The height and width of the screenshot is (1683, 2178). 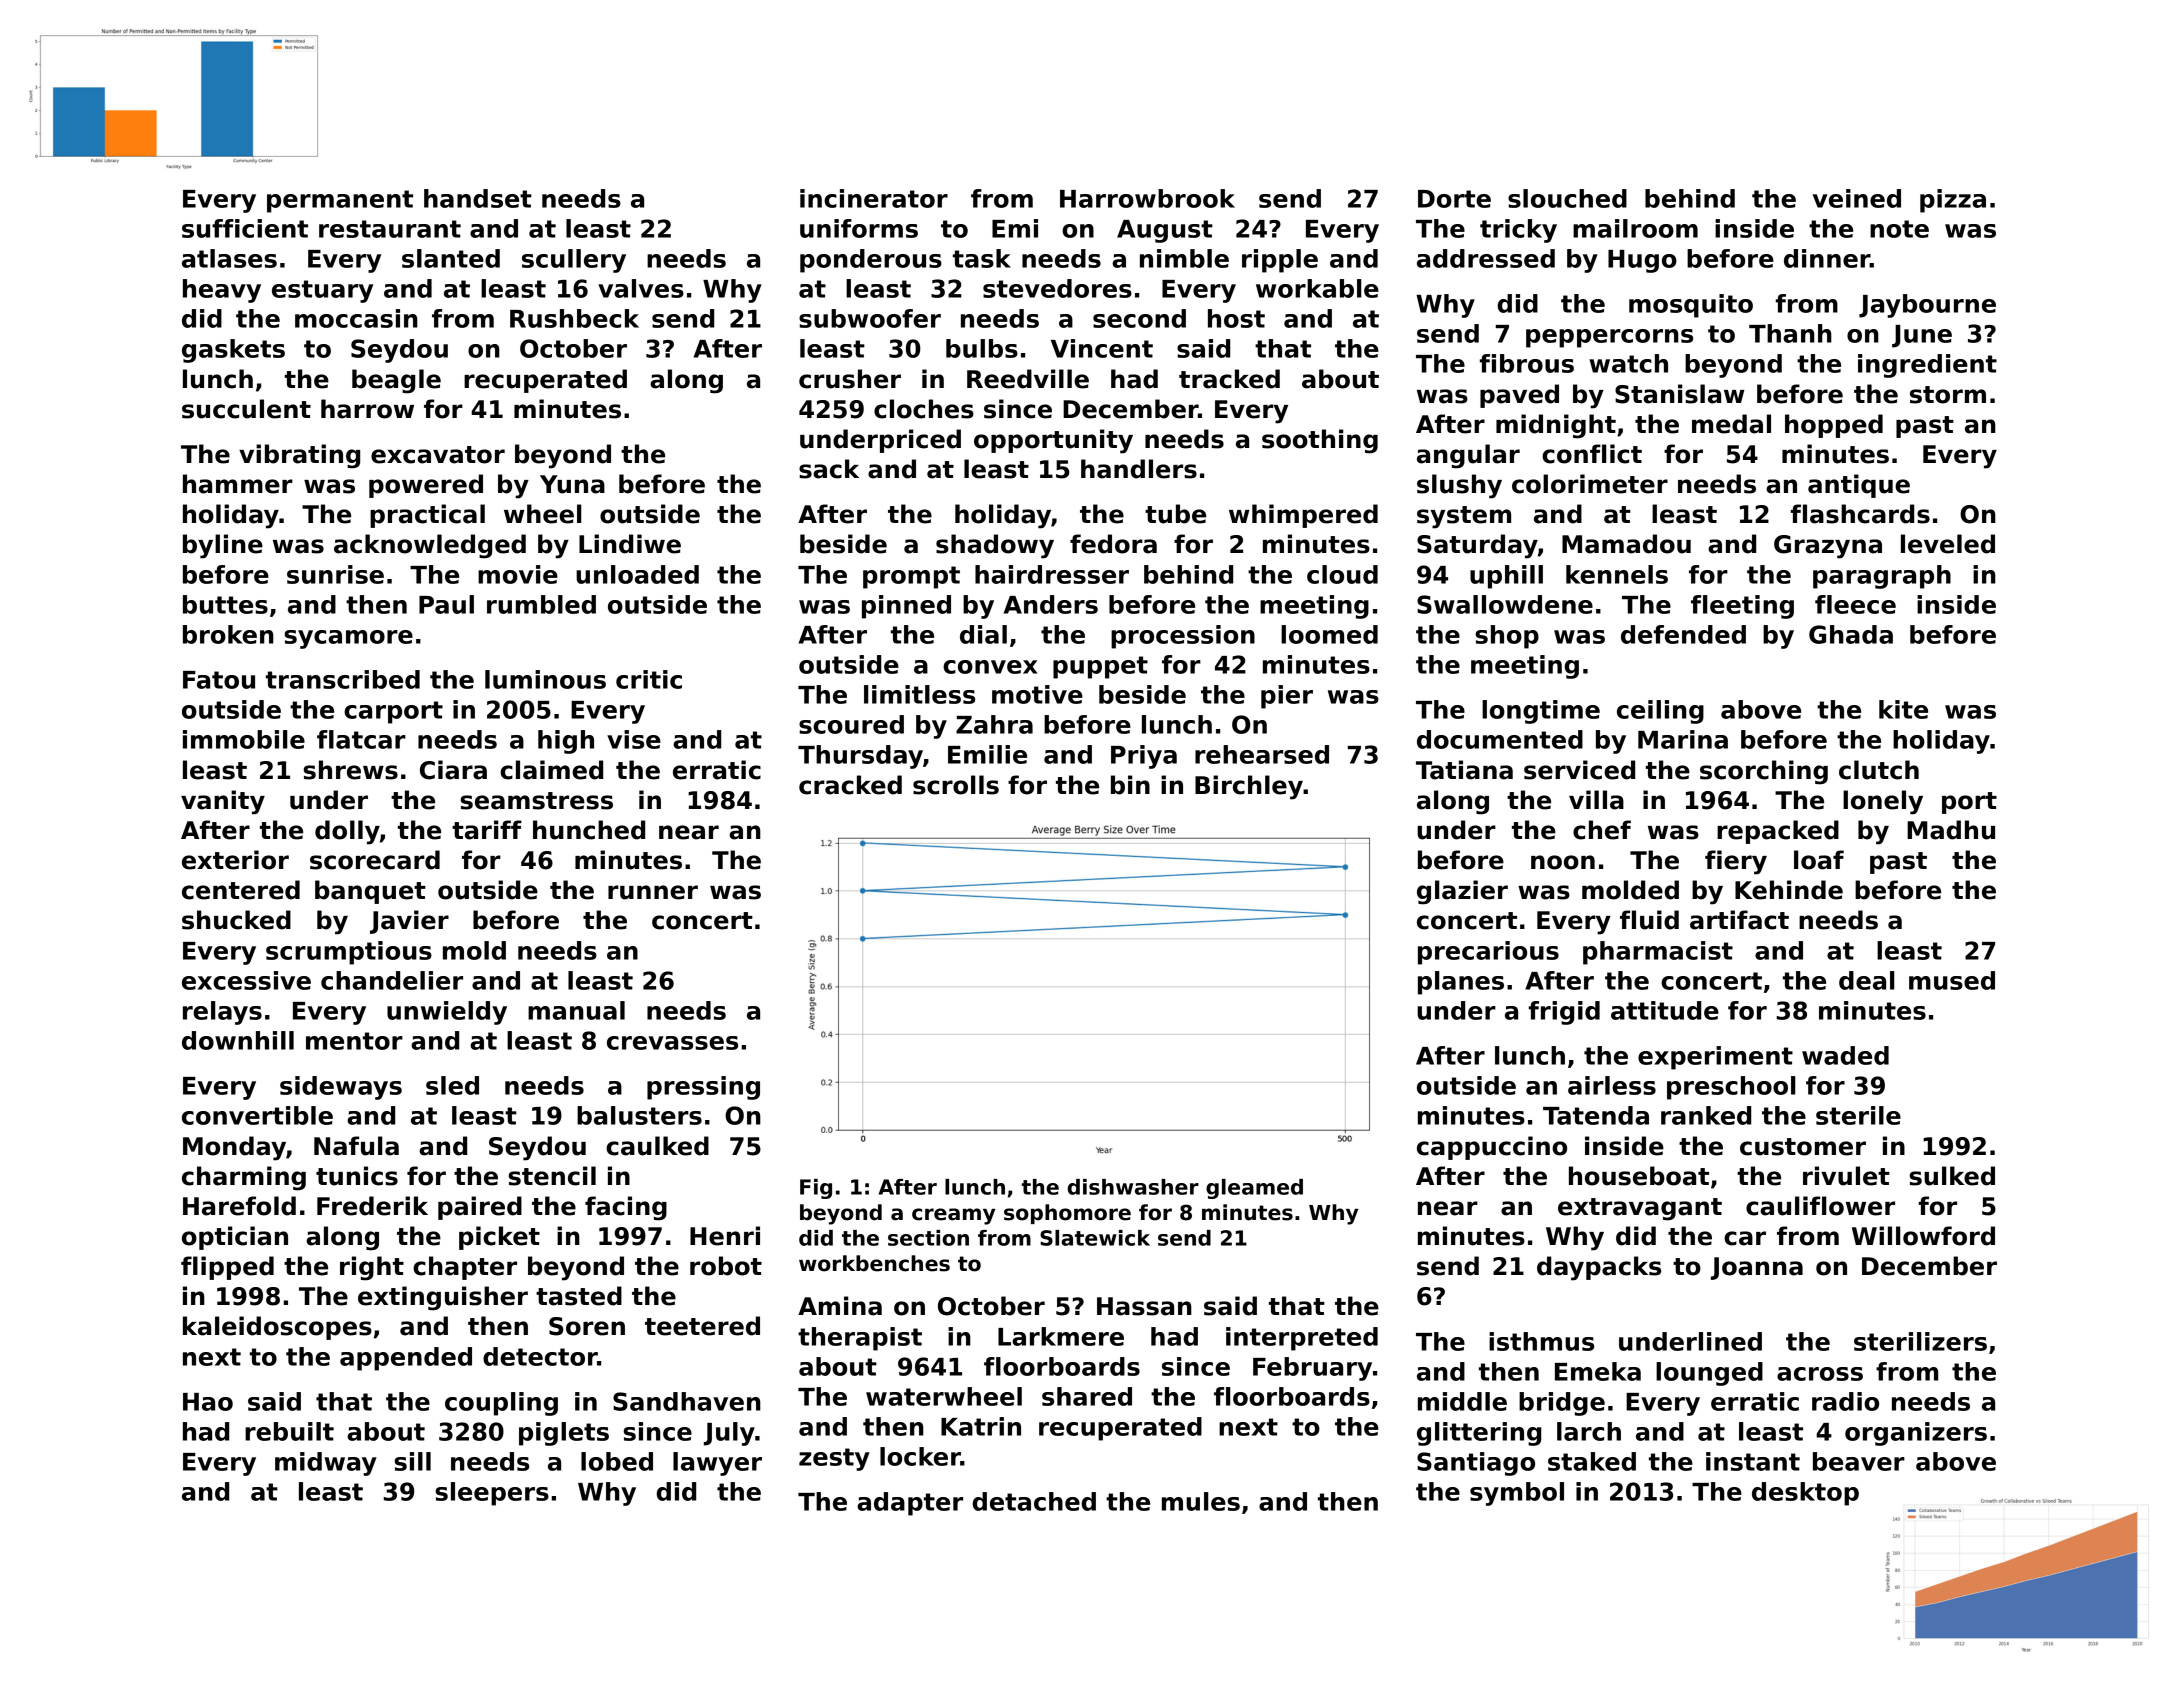 What do you see at coordinates (874, 1263) in the screenshot?
I see `workbenches` at bounding box center [874, 1263].
